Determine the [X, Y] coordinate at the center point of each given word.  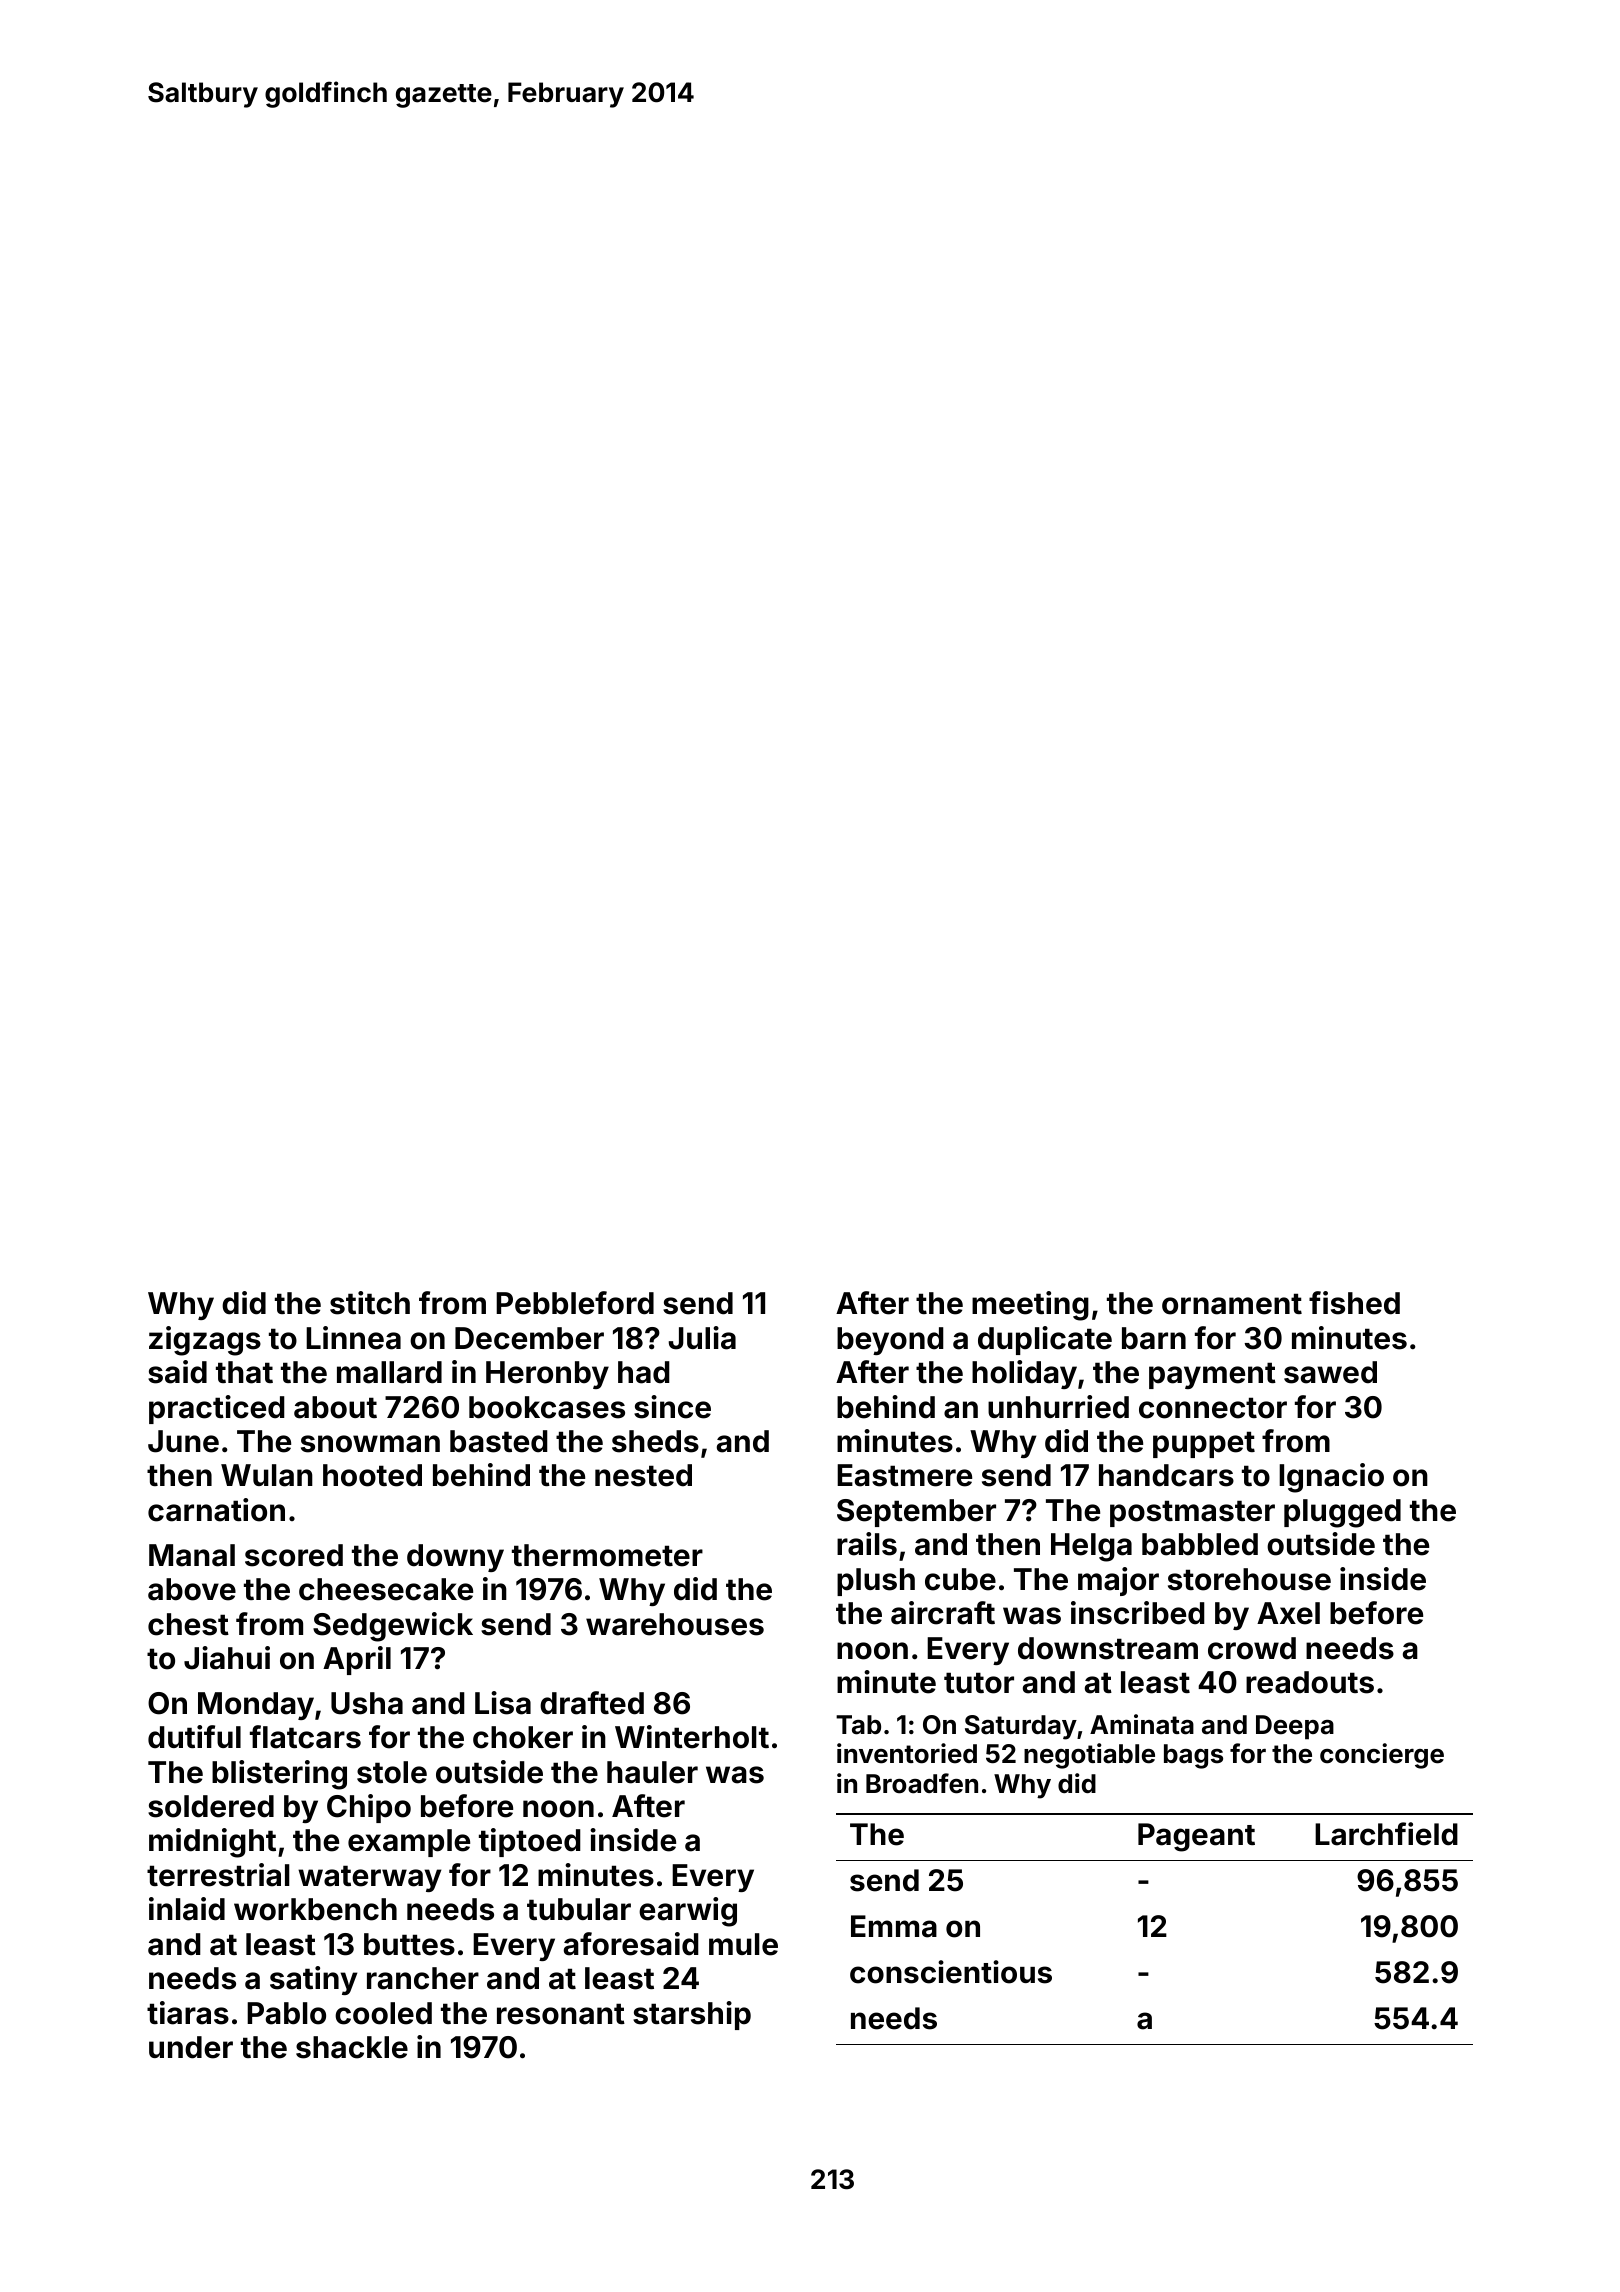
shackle [352, 2047]
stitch [370, 1303]
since [672, 1407]
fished [1354, 1303]
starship [692, 2015]
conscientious [951, 1972]
